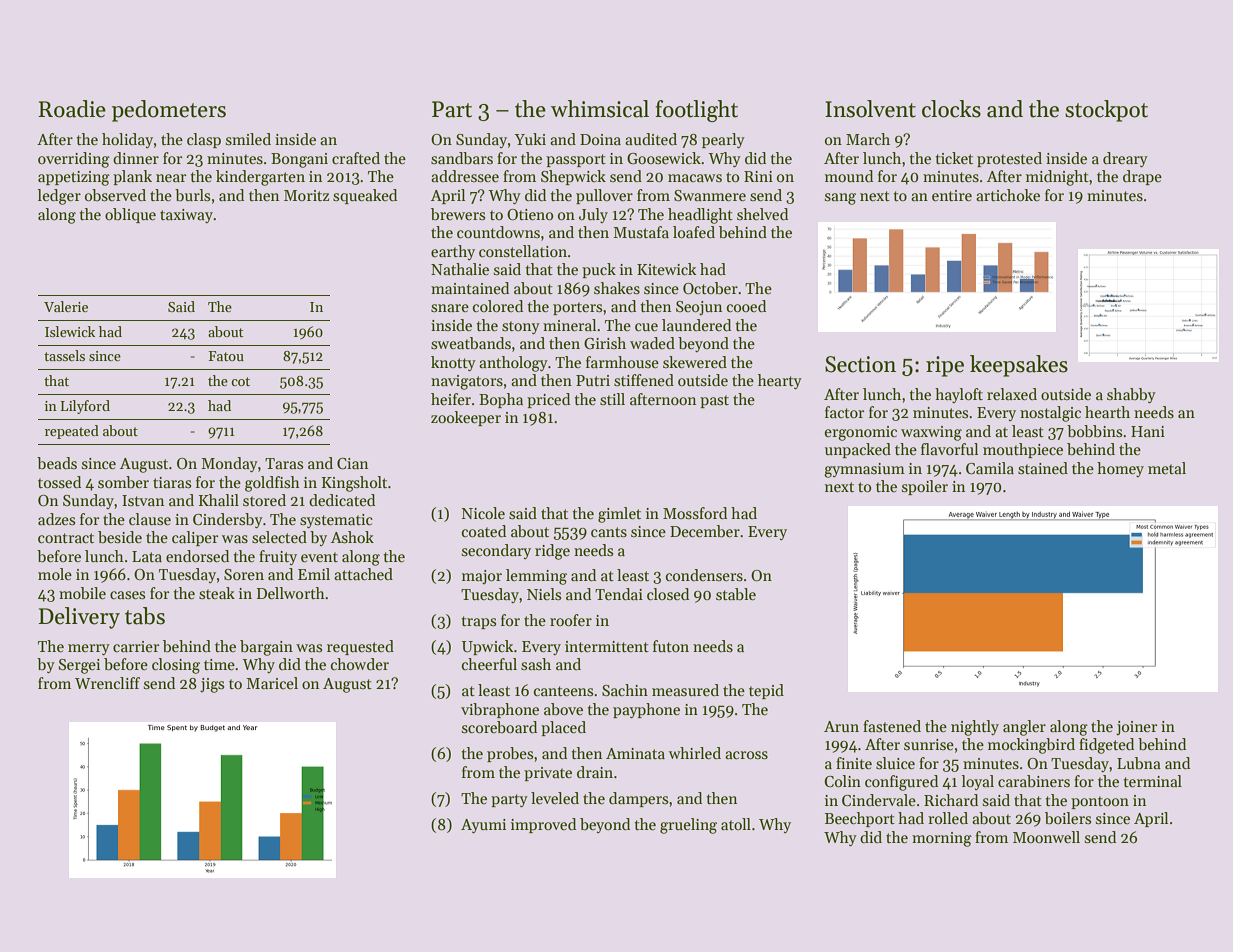 The height and width of the page is (952, 1233). What do you see at coordinates (842, 781) in the page?
I see `Colin` at bounding box center [842, 781].
